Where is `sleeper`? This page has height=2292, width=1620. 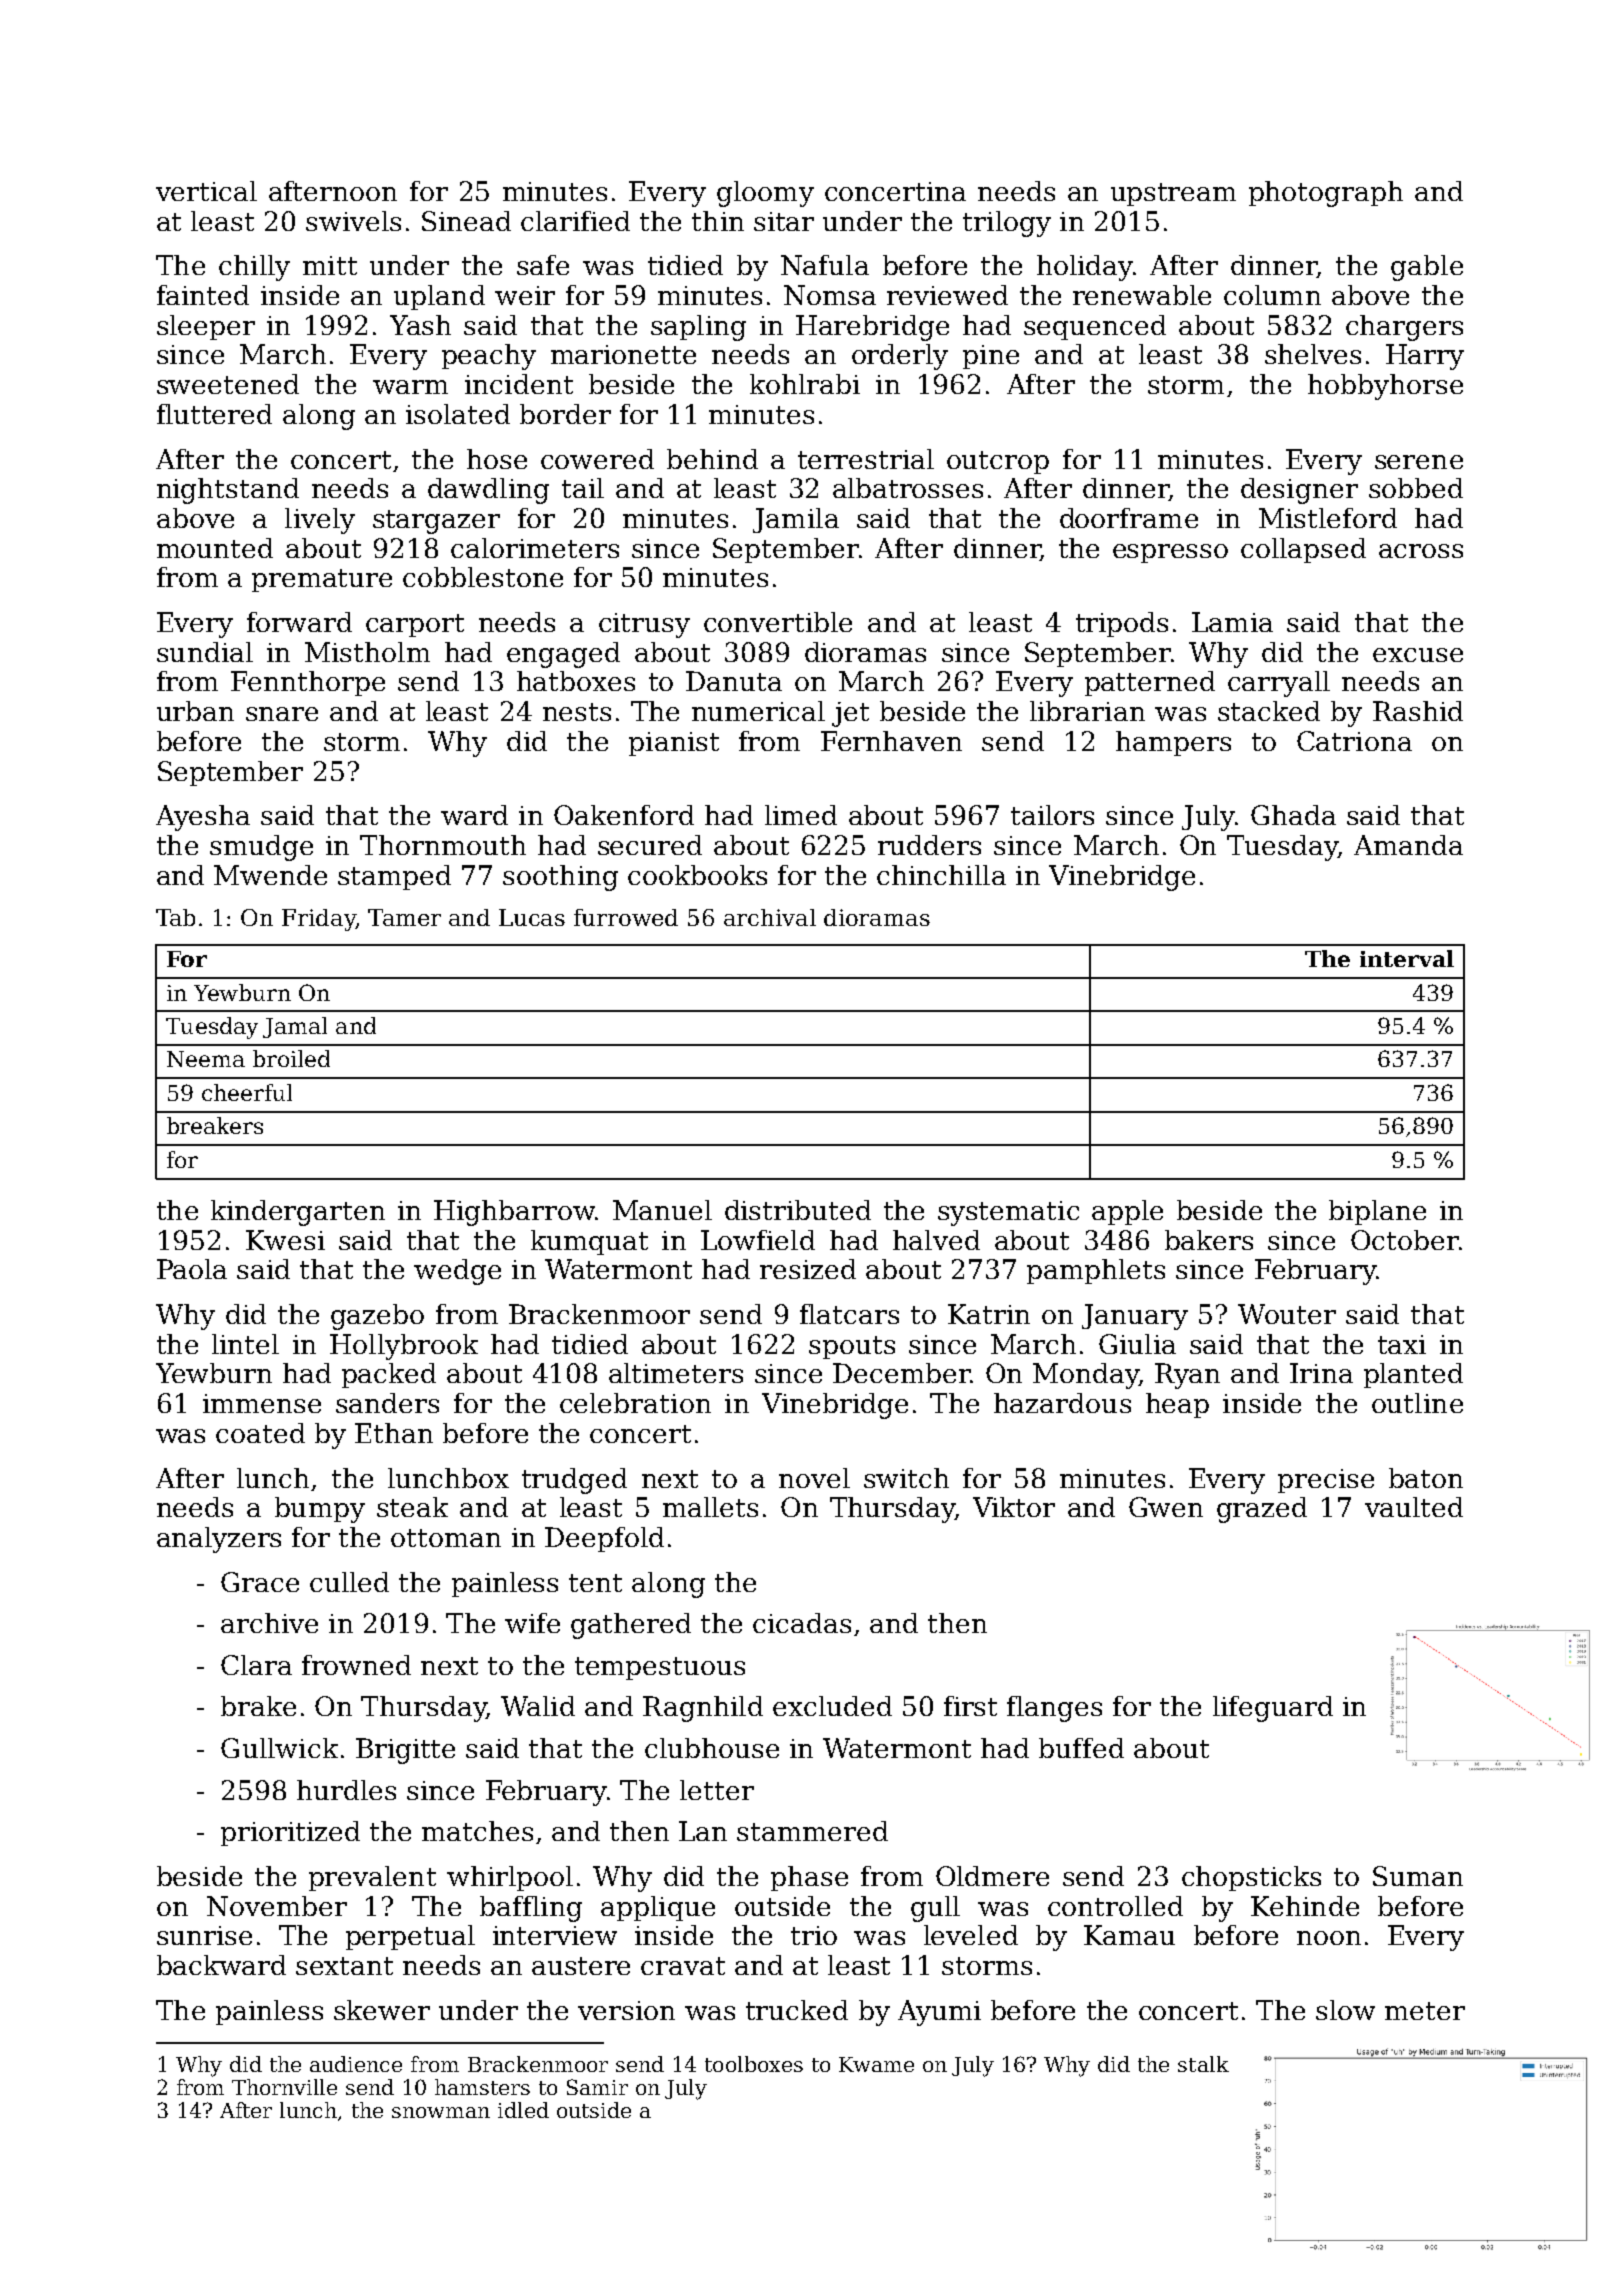 sleeper is located at coordinates (206, 327).
